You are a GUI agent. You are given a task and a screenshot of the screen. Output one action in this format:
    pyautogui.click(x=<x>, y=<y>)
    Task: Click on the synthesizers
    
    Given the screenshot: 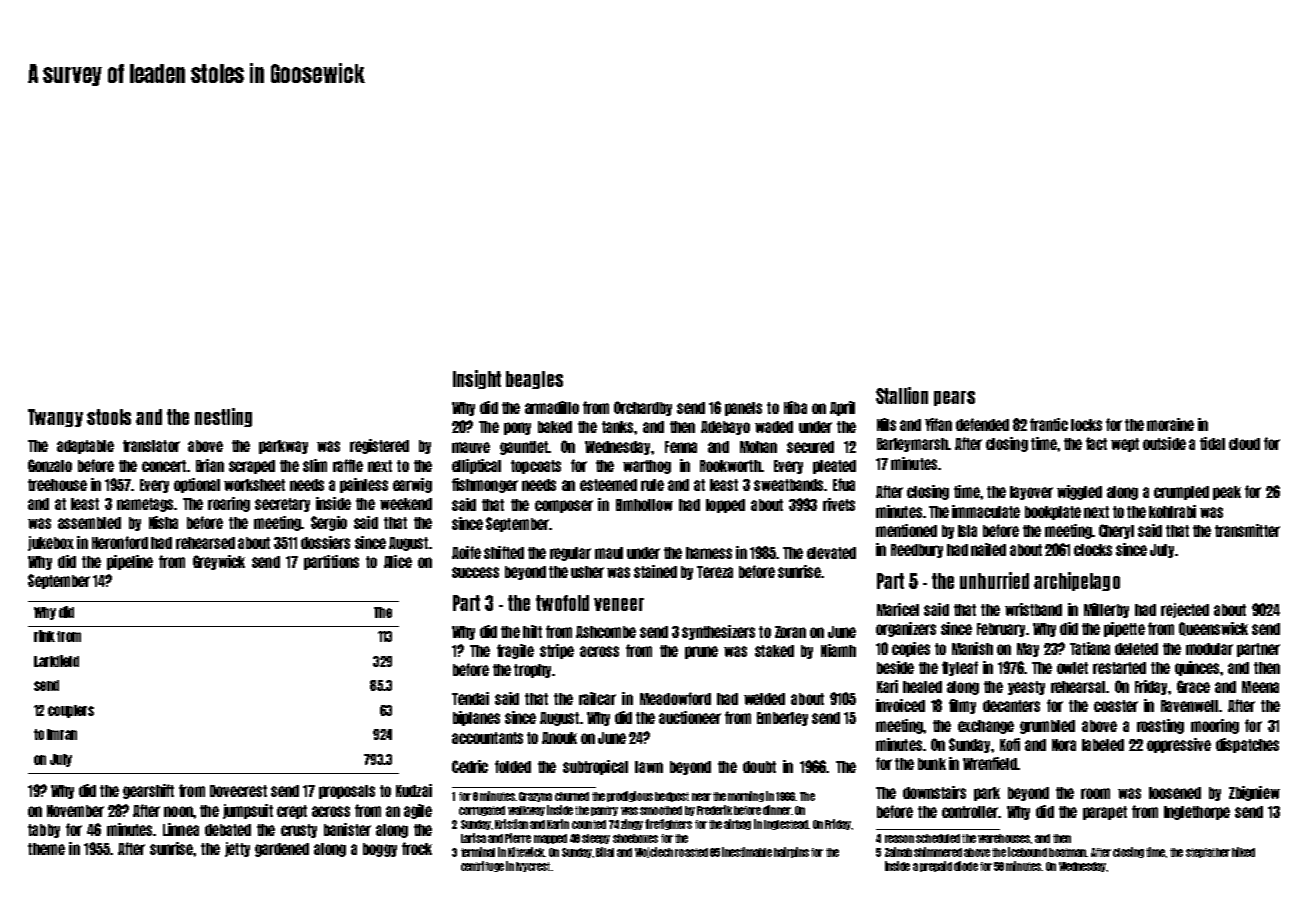 What is the action you would take?
    pyautogui.click(x=718, y=632)
